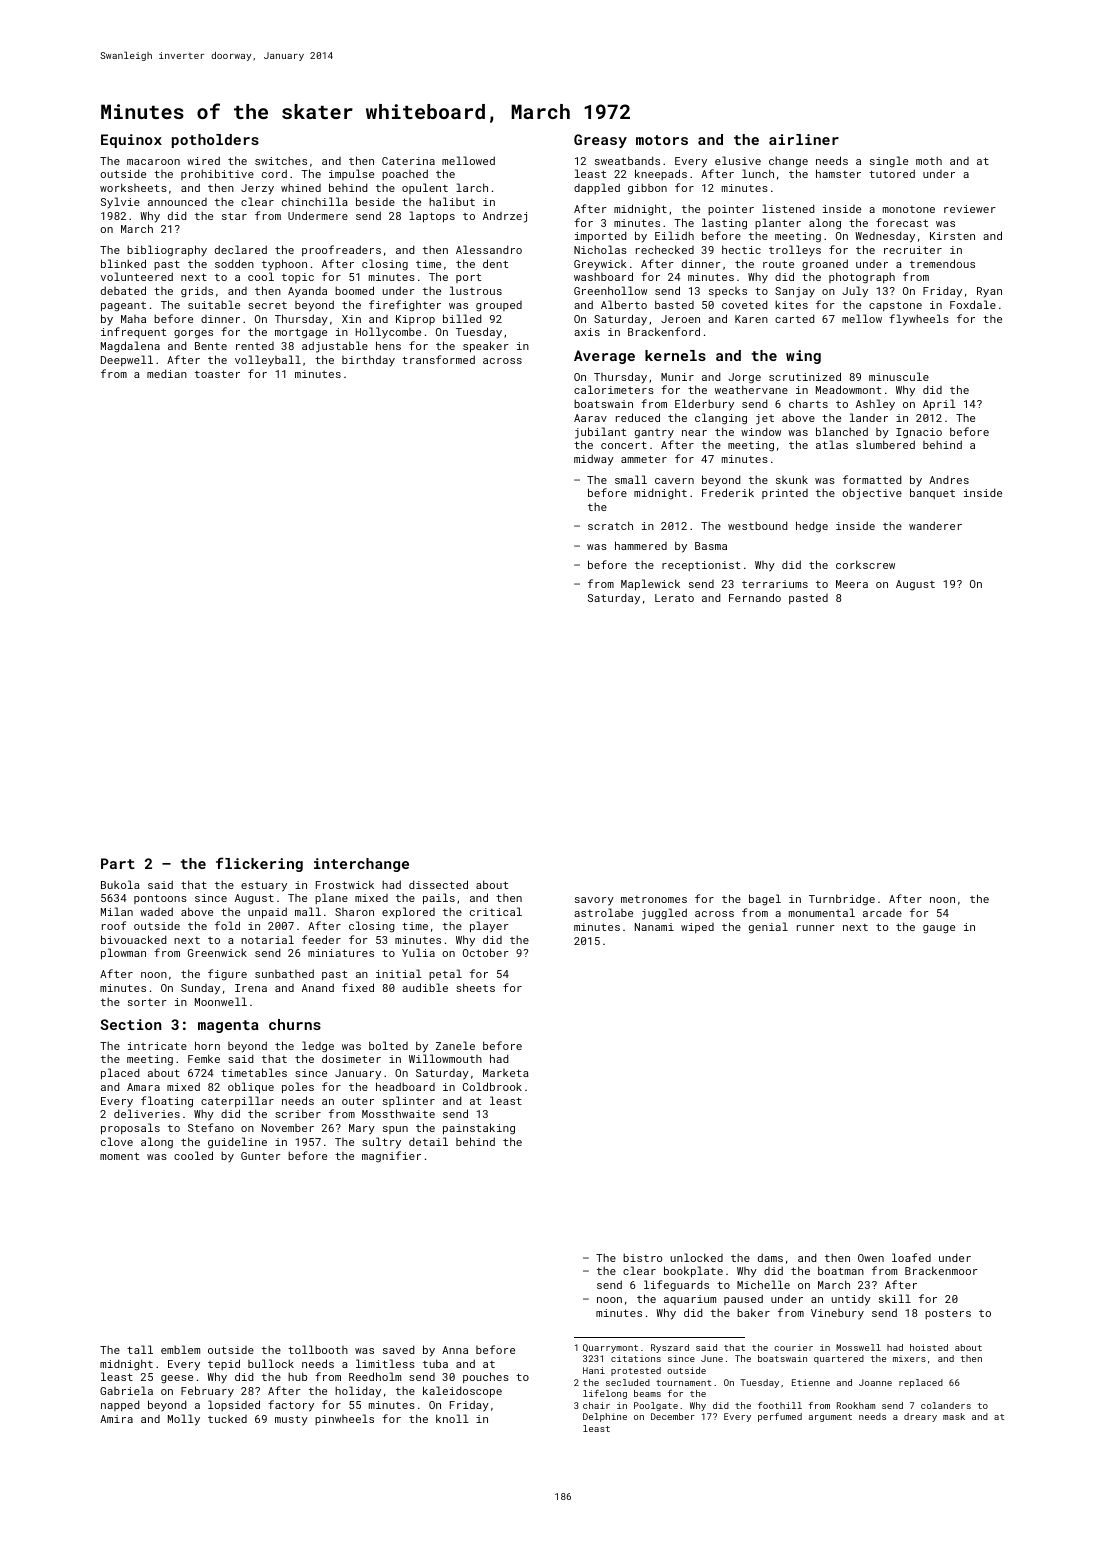 Image resolution: width=1109 pixels, height=1568 pixels. Describe the element at coordinates (970, 209) in the screenshot. I see `reviewer` at that location.
